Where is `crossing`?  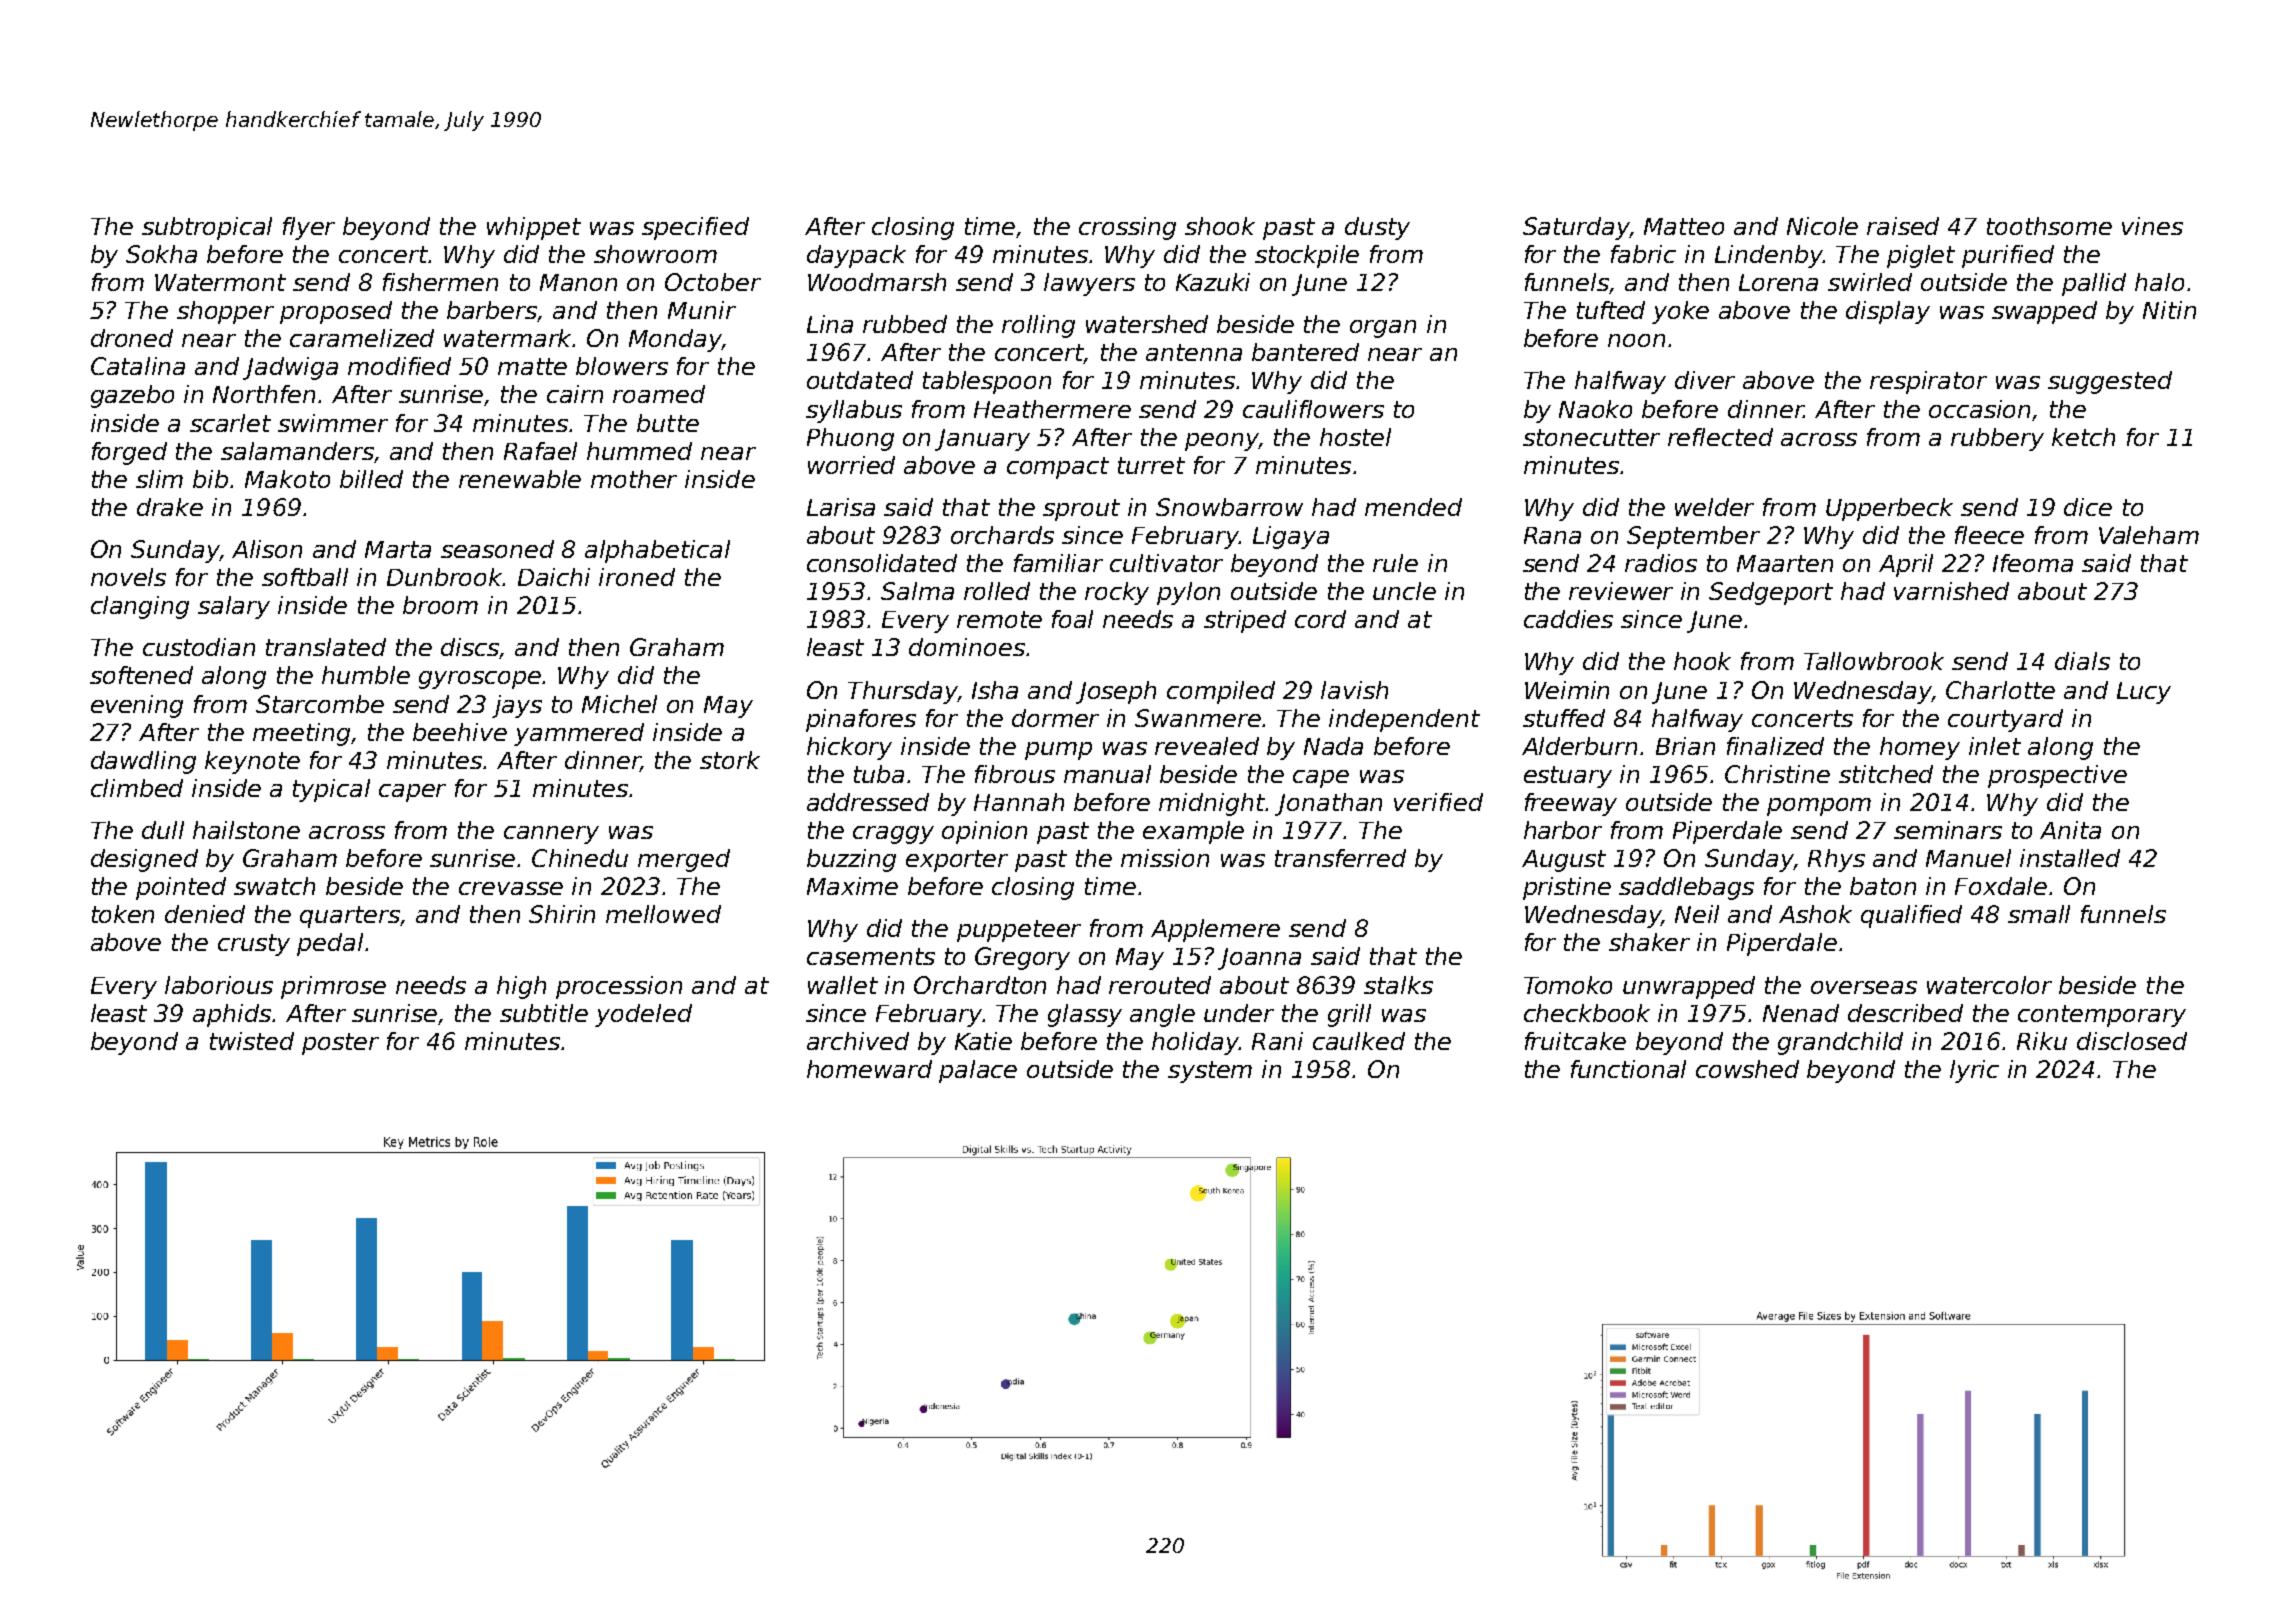 crossing is located at coordinates (1127, 228).
